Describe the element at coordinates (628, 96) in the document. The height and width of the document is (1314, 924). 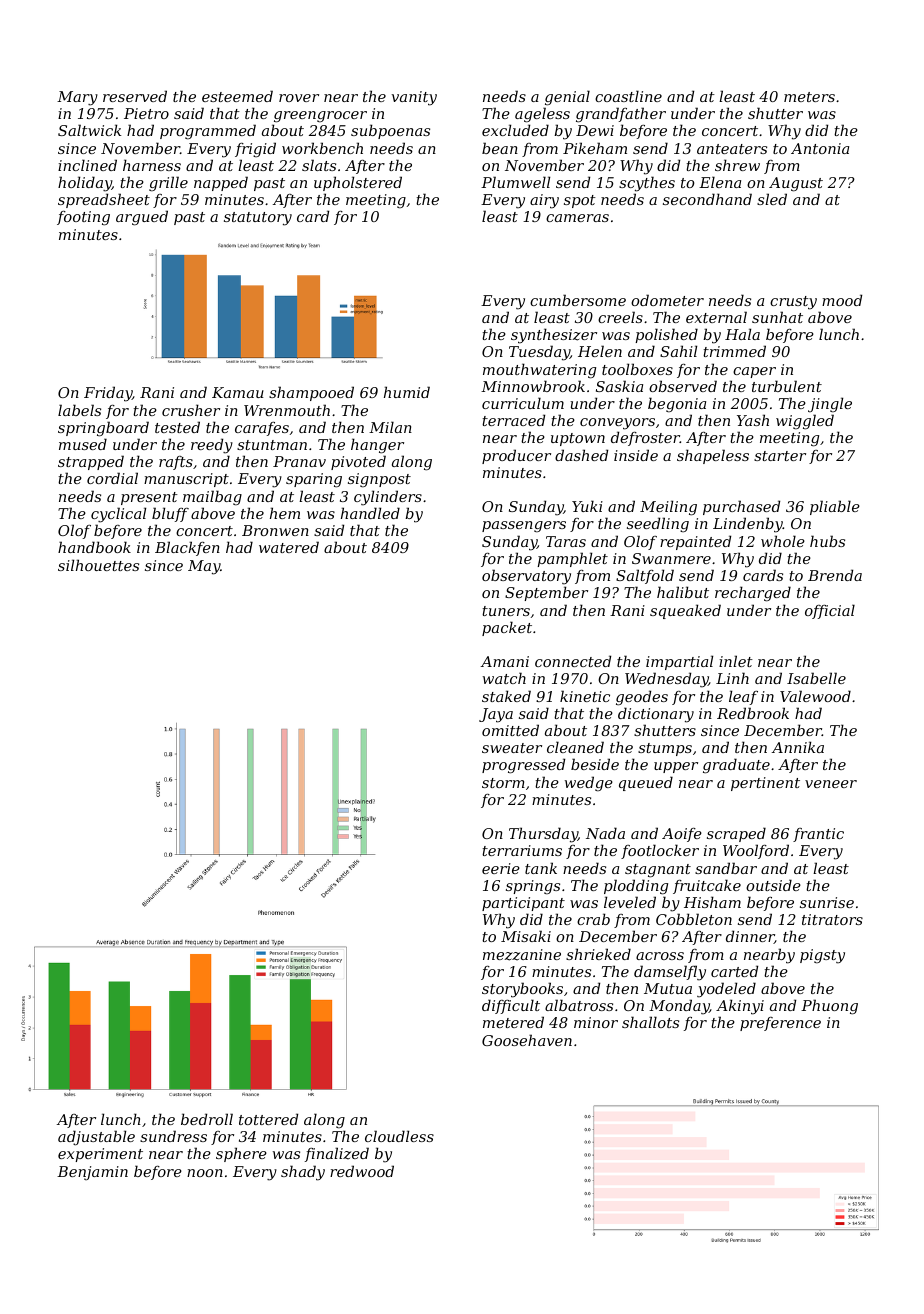
I see `coastline` at that location.
